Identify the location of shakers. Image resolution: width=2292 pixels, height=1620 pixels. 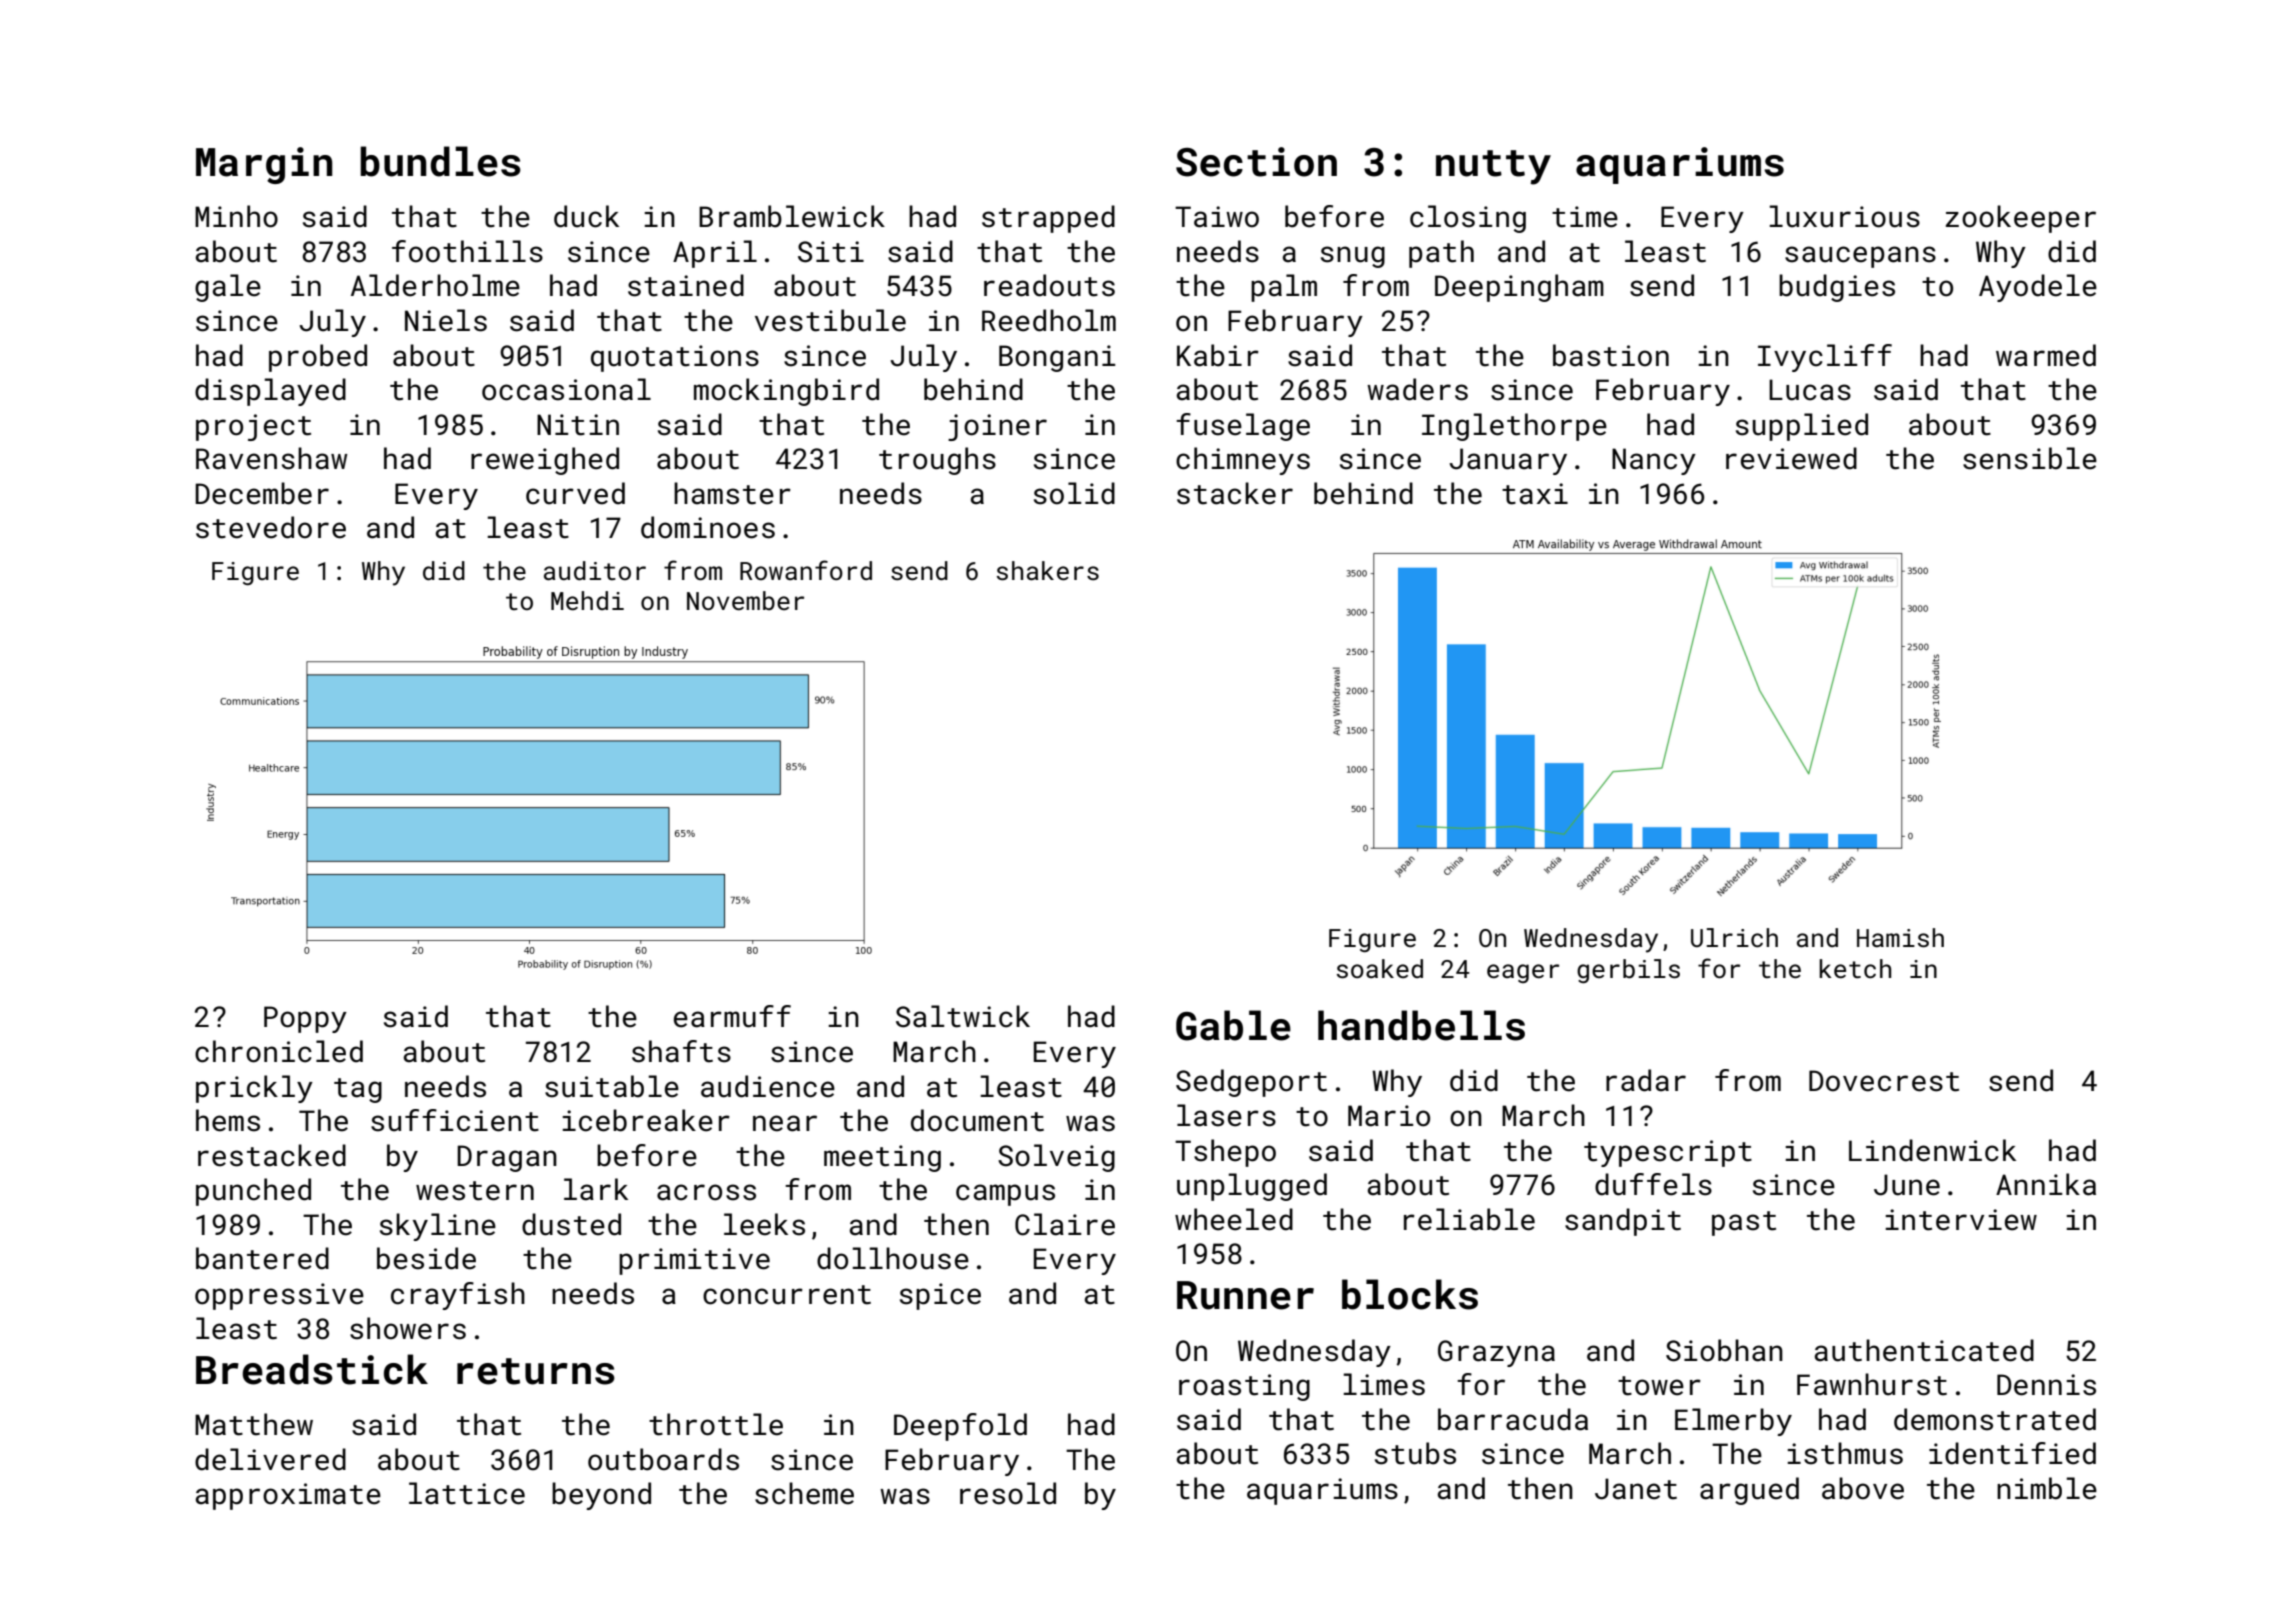
(1048, 571).
